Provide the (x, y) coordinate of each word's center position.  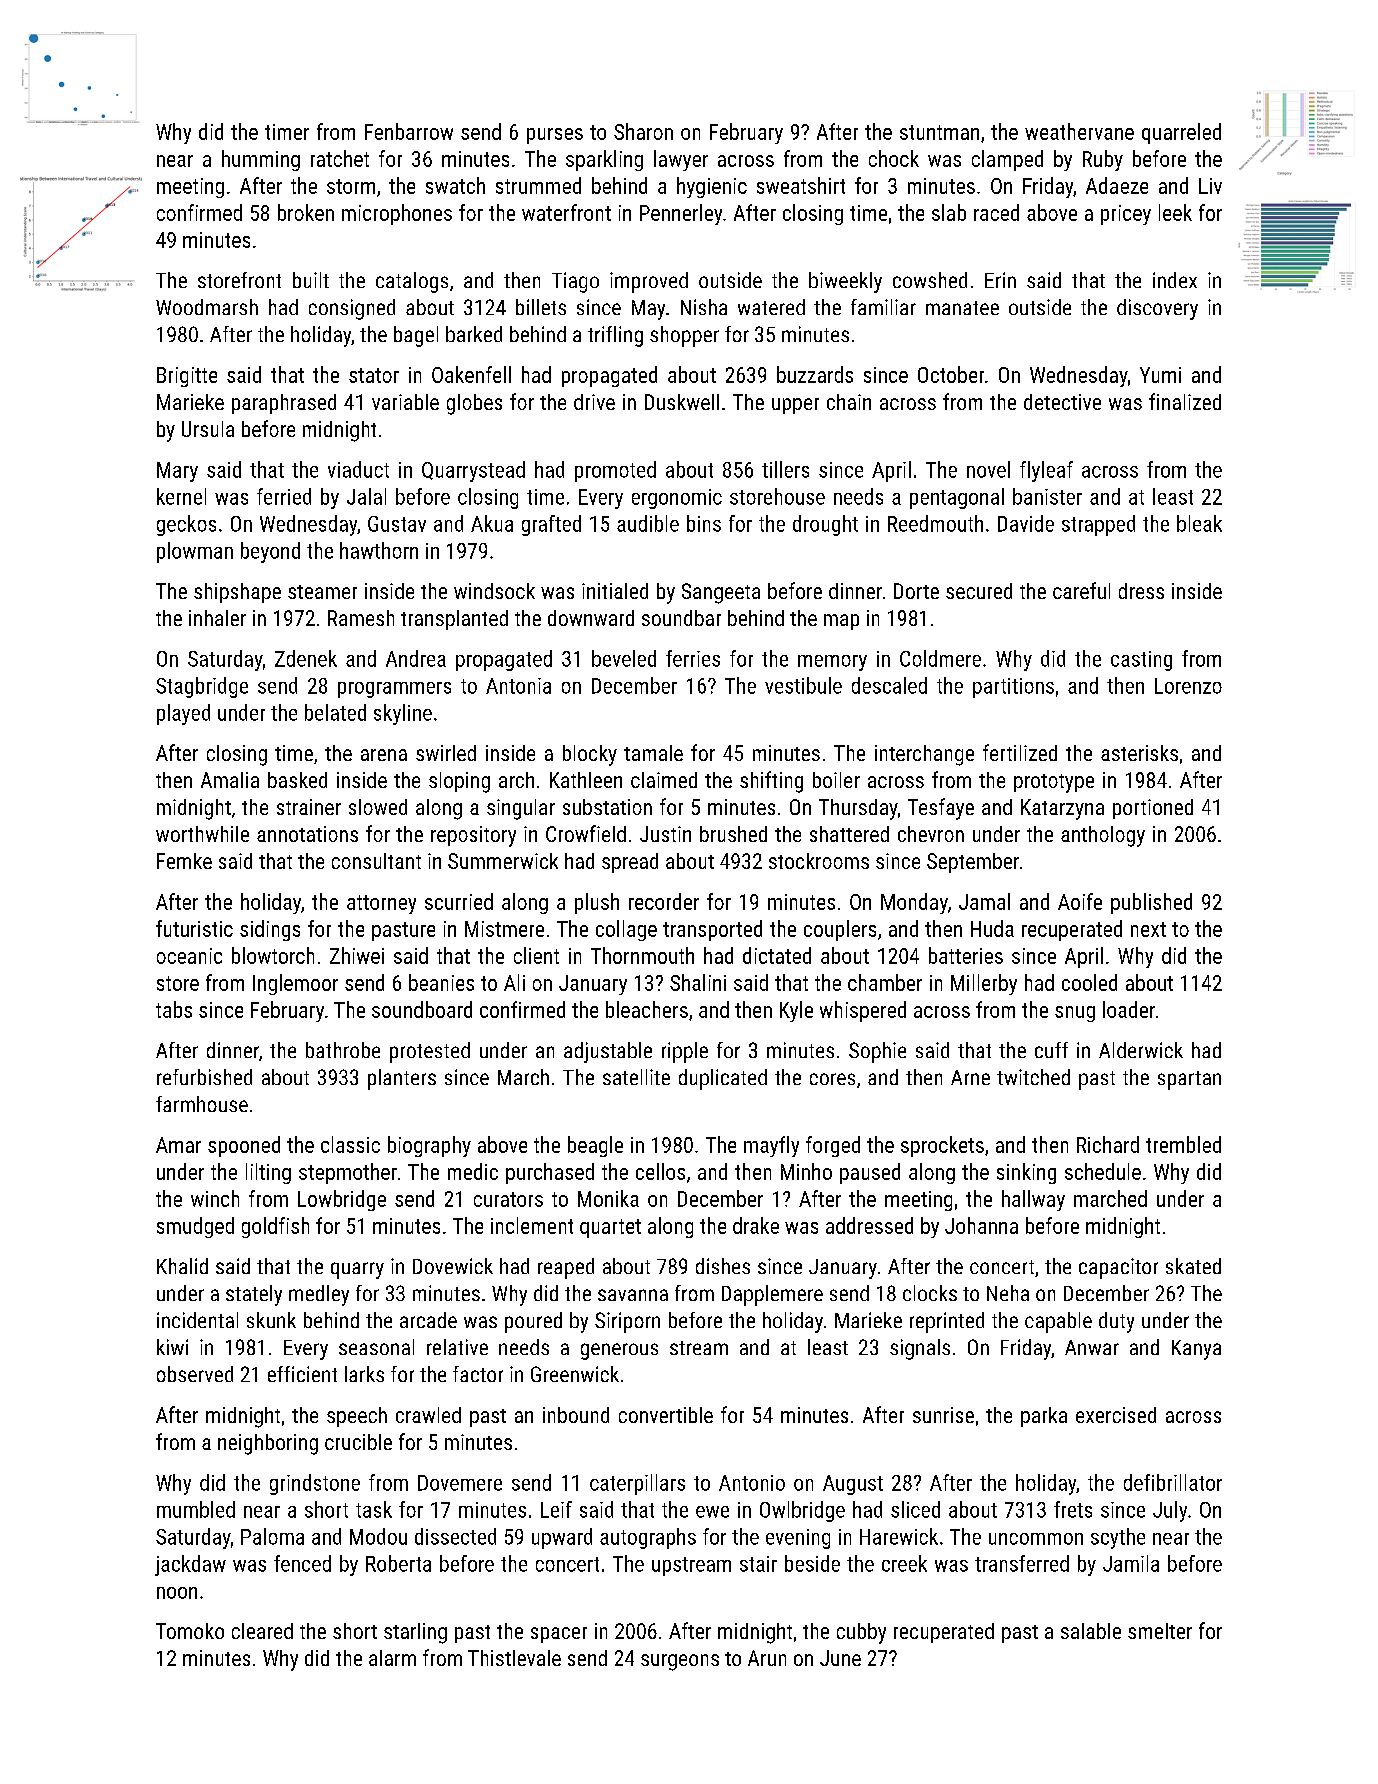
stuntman (939, 132)
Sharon (643, 131)
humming (261, 160)
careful (1081, 590)
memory (832, 663)
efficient (302, 1374)
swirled (446, 753)
